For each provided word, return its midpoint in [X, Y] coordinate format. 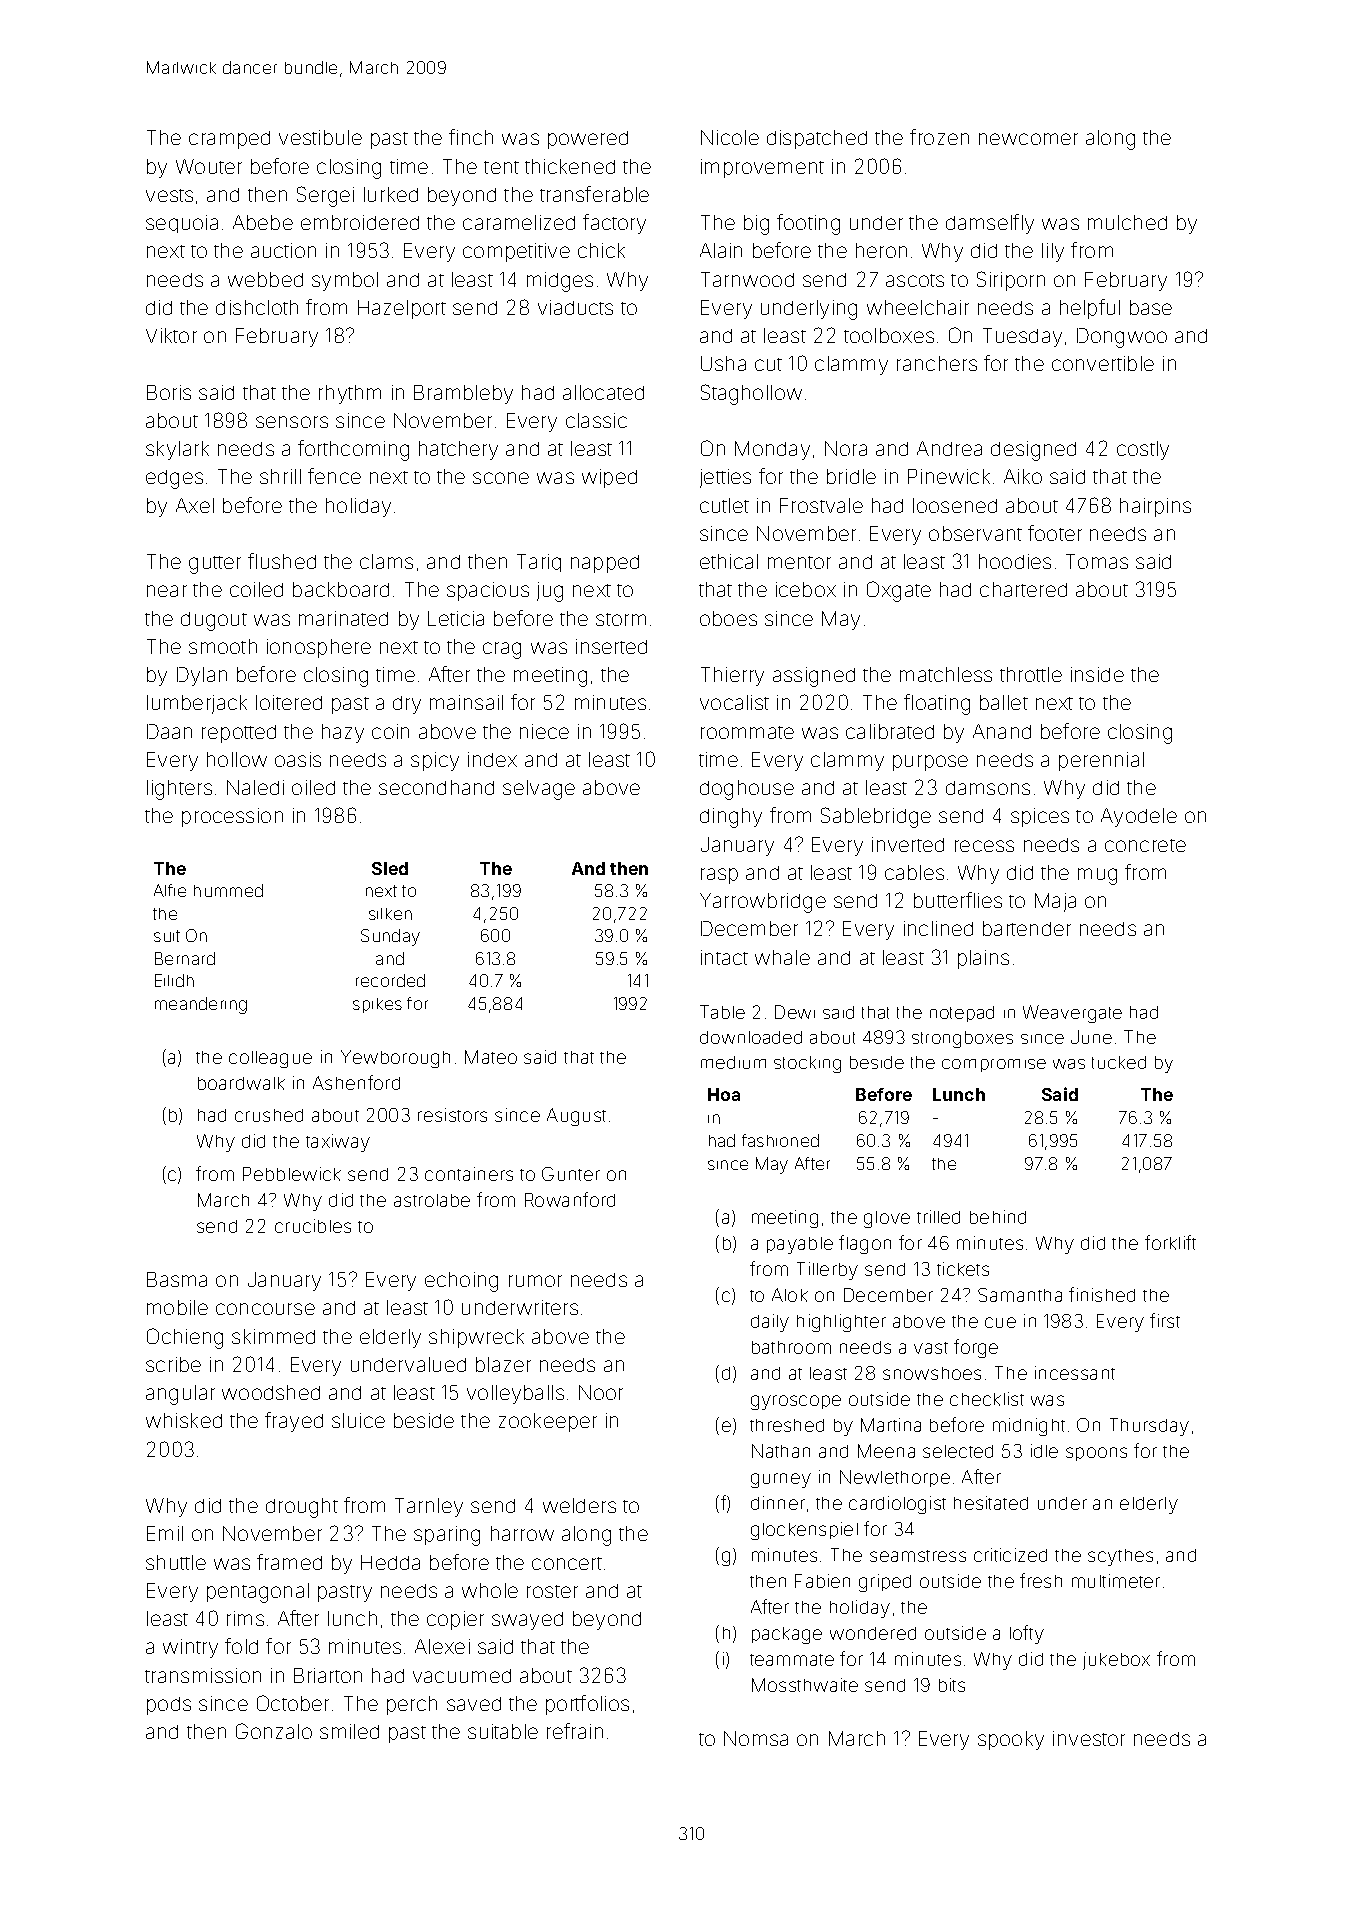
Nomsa [756, 1738]
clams [386, 561]
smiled [349, 1731]
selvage [539, 790]
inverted [908, 844]
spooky [1011, 1740]
